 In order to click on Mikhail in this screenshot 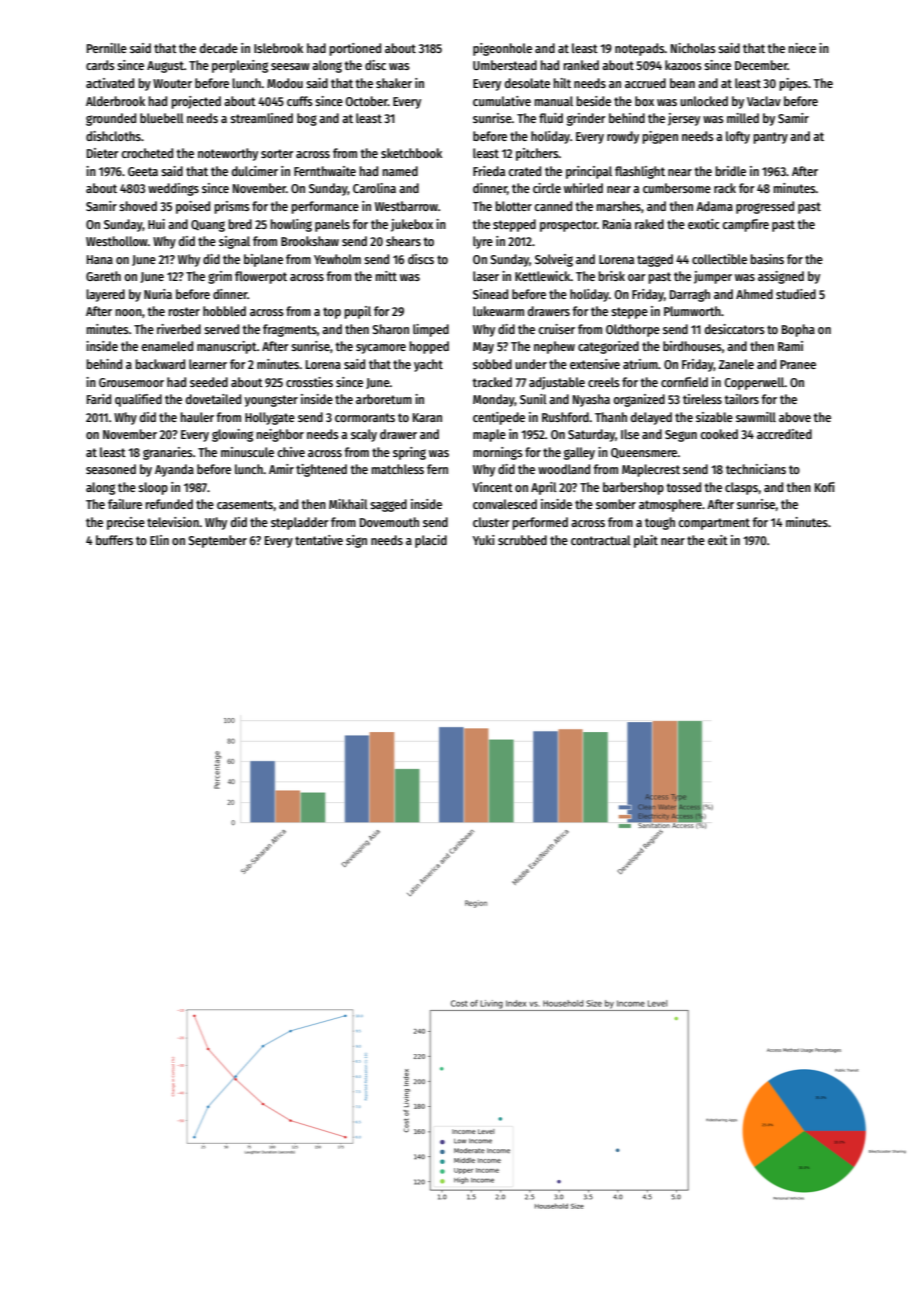, I will do `click(348, 504)`.
